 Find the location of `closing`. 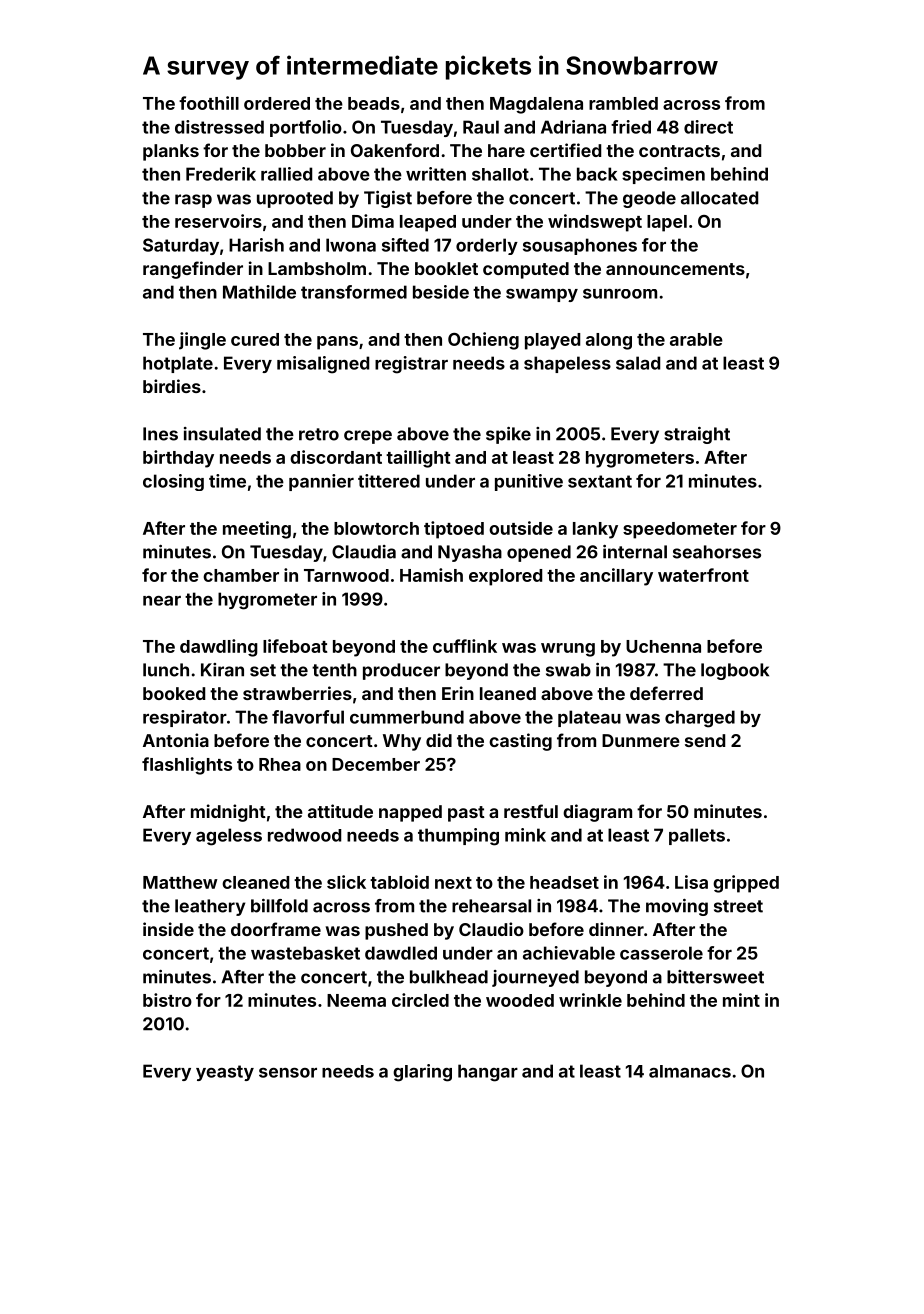

closing is located at coordinates (173, 482).
